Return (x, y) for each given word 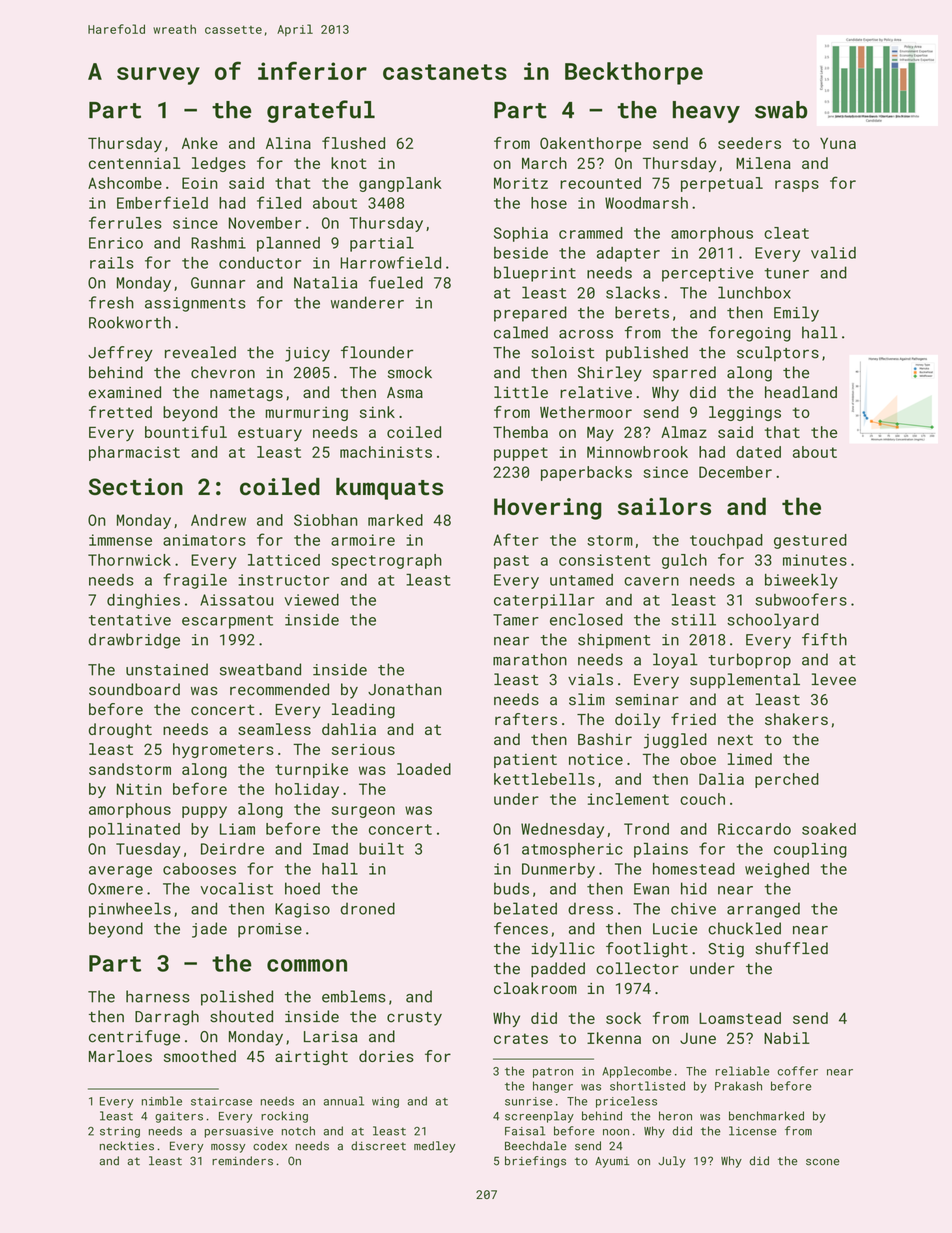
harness (158, 996)
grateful (321, 111)
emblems (354, 996)
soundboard (134, 689)
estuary (270, 434)
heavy (706, 112)
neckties (127, 1146)
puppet (521, 454)
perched (787, 780)
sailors (664, 506)
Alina (288, 143)
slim (587, 699)
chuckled (744, 928)
